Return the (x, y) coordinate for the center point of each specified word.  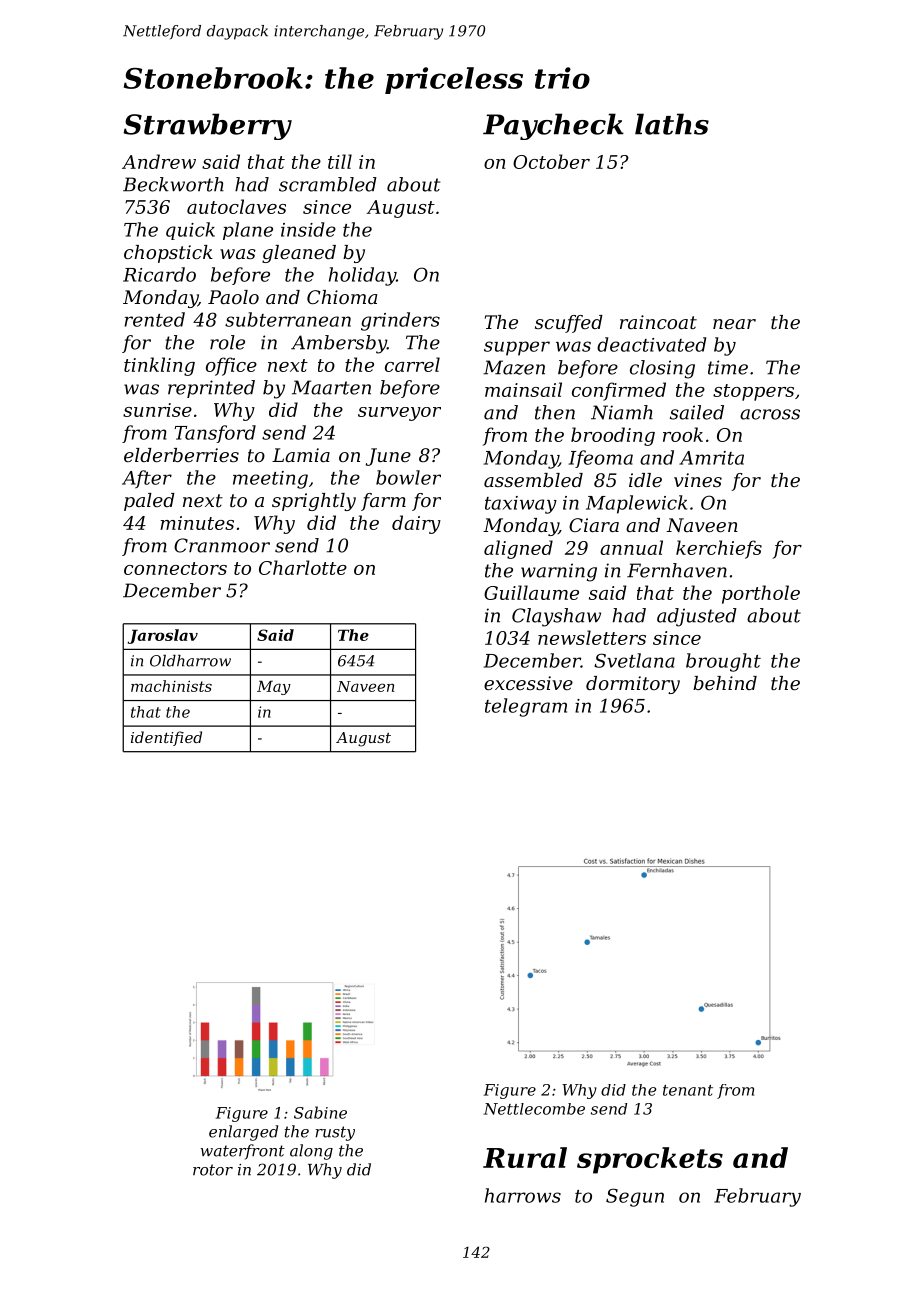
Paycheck (553, 126)
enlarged (243, 1133)
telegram (526, 707)
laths (672, 124)
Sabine (320, 1112)
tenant (688, 1090)
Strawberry (208, 126)
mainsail (523, 389)
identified (166, 738)
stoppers (753, 392)
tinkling (159, 366)
